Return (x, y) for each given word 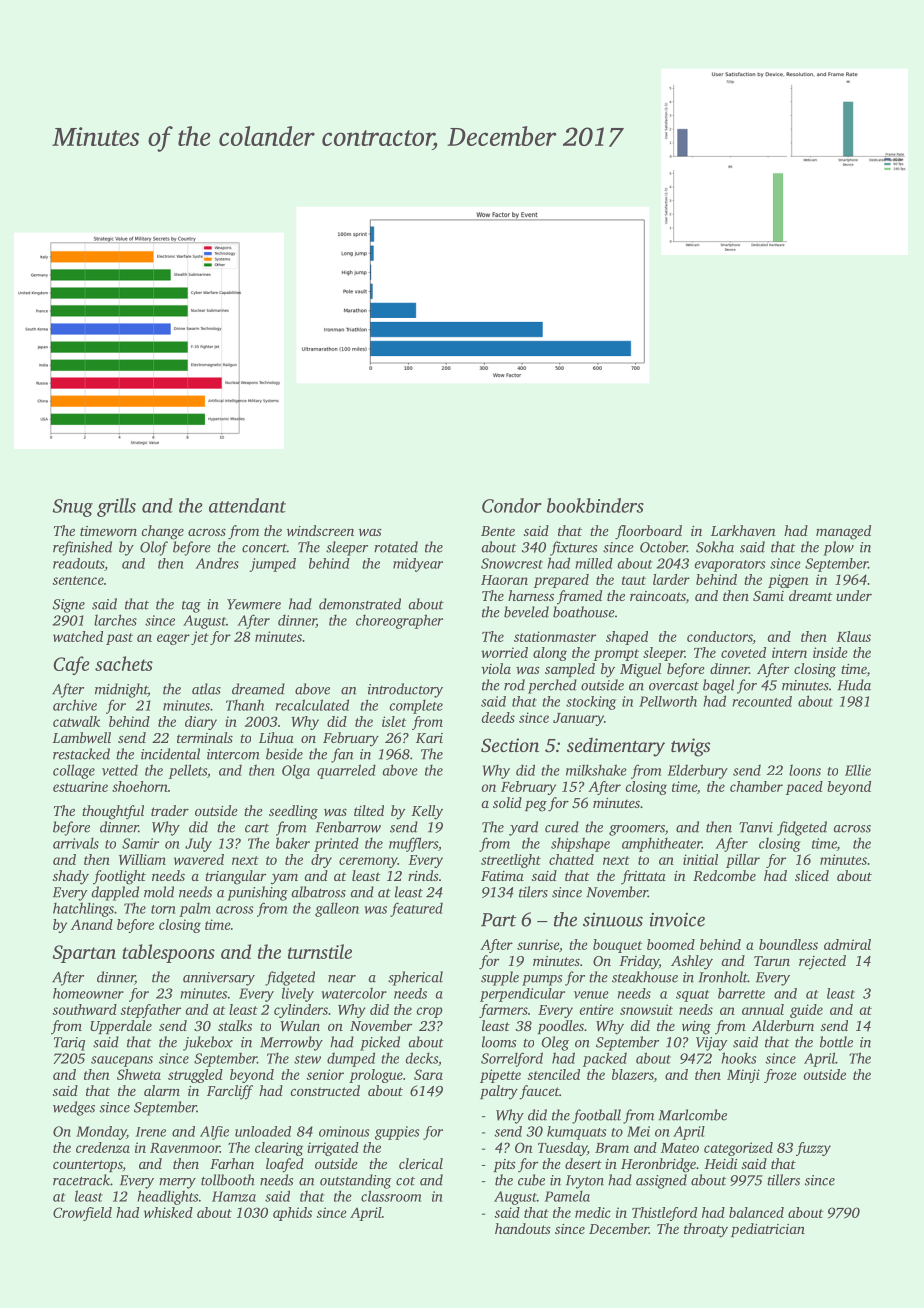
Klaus (853, 636)
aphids (292, 1214)
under (854, 595)
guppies (397, 1133)
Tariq (69, 1044)
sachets (124, 663)
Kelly (427, 812)
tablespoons (168, 953)
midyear (418, 565)
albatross (318, 892)
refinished (82, 548)
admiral (847, 944)
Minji (743, 1076)
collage (74, 771)
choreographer (399, 621)
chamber (756, 786)
